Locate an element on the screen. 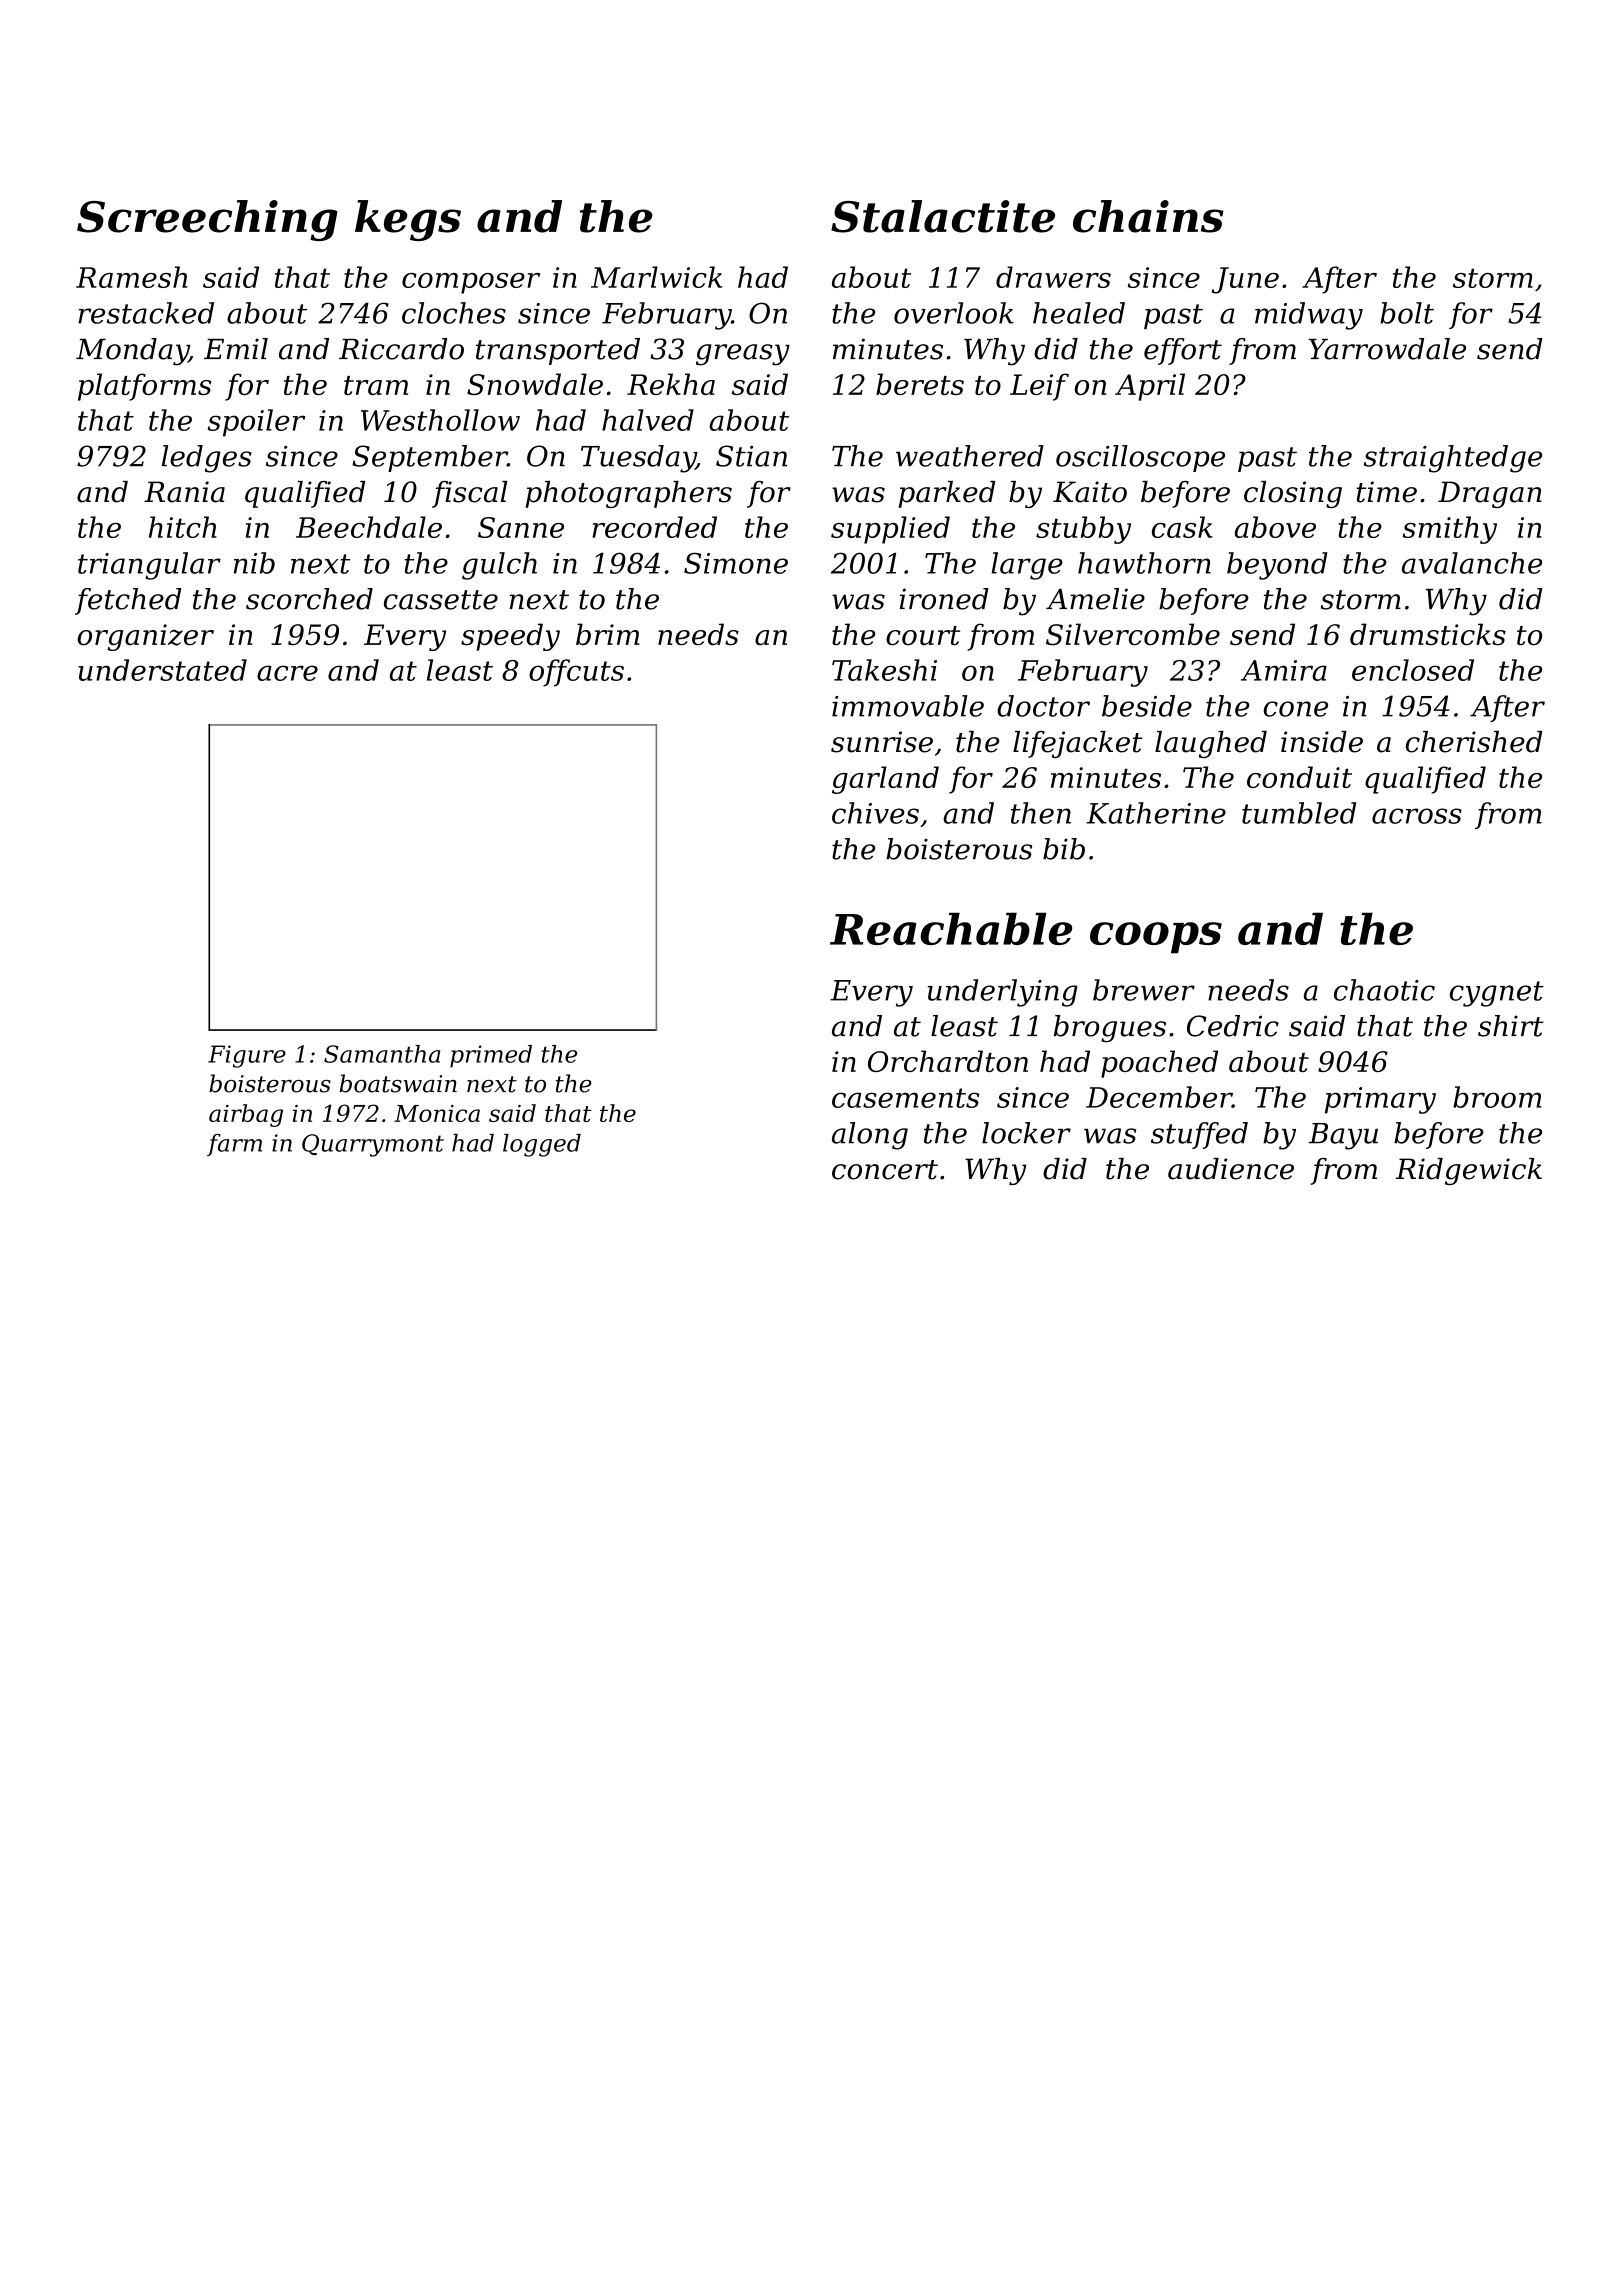  Kaito is located at coordinates (1090, 492).
